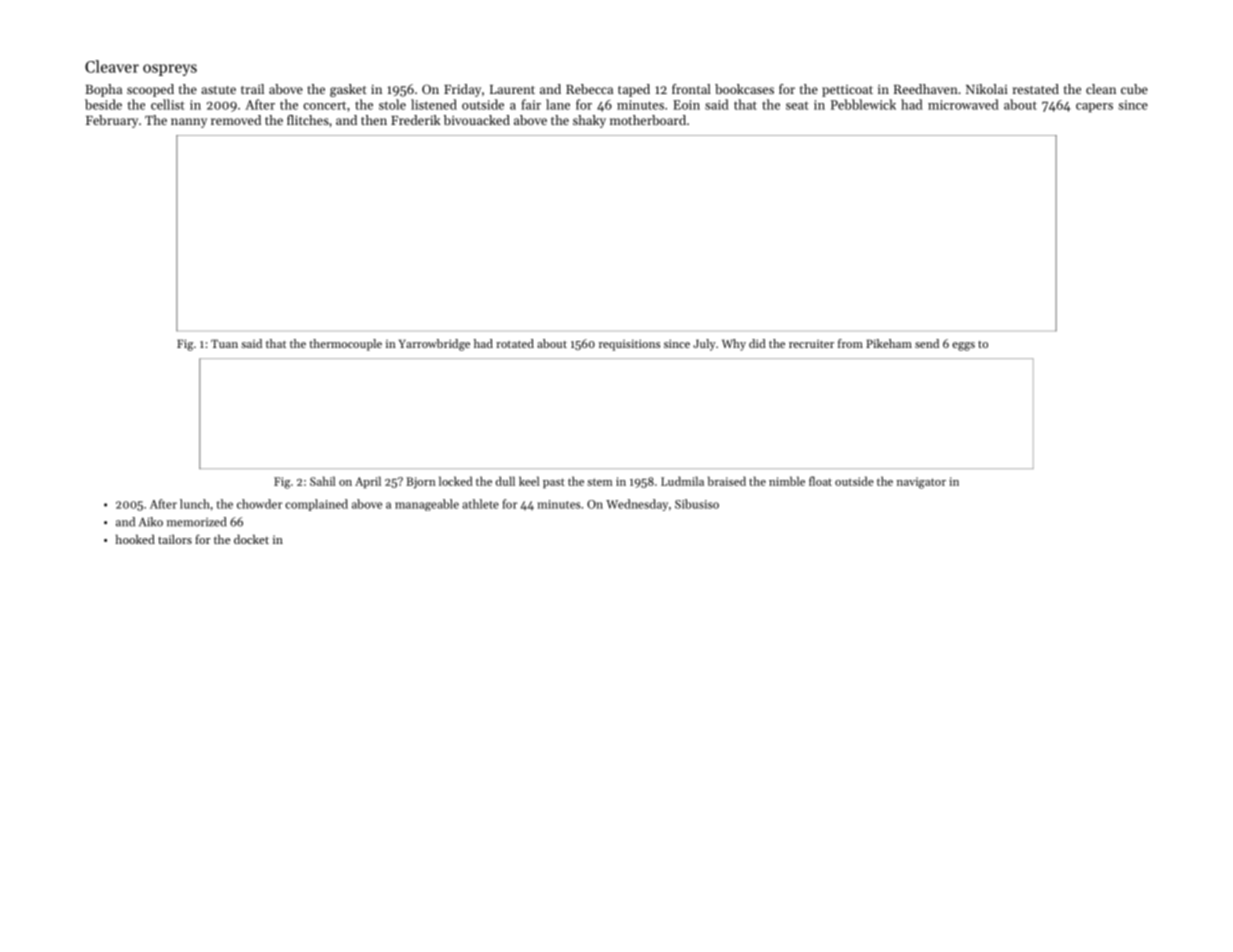  I want to click on Ludmila, so click(682, 481).
